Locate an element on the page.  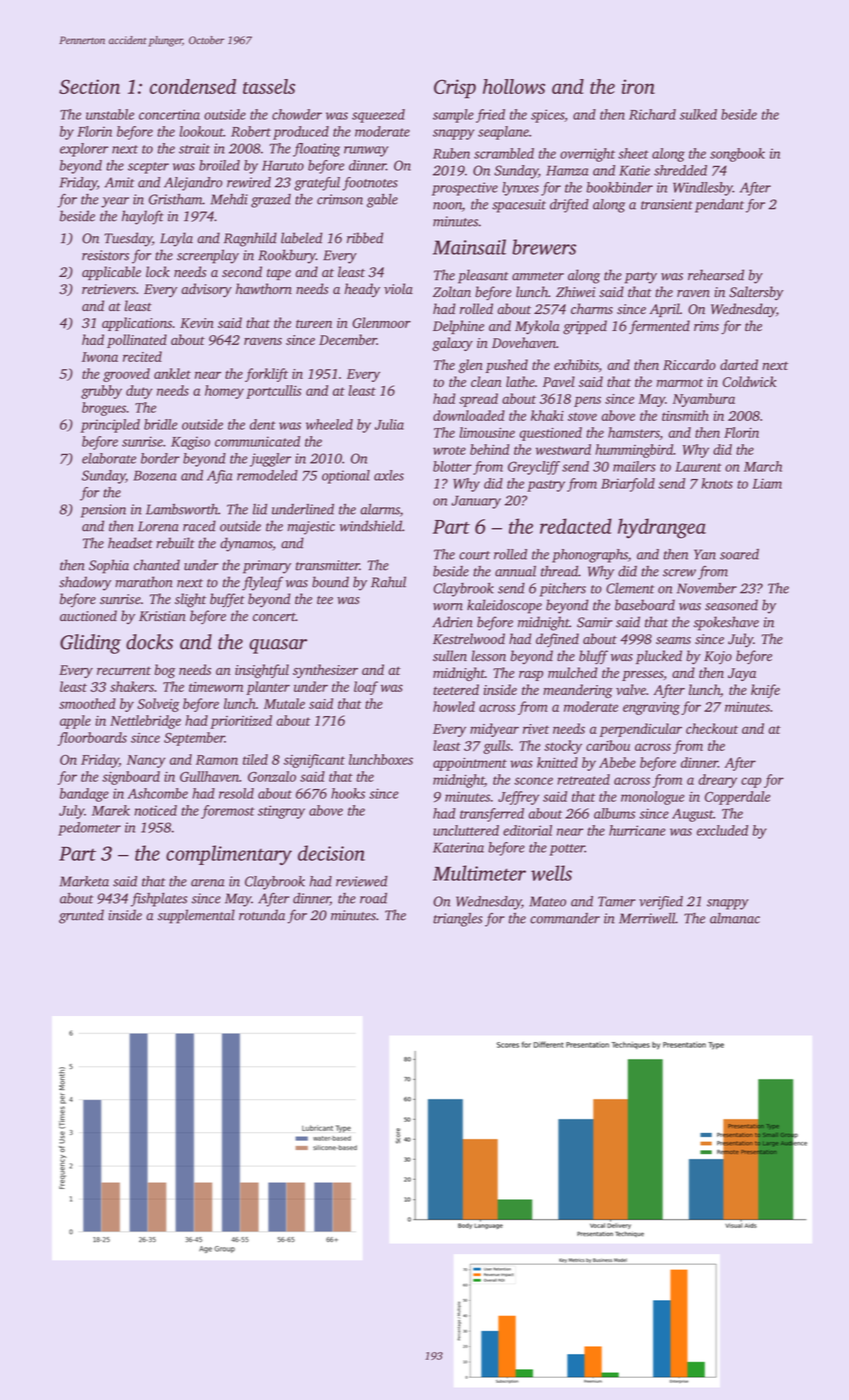
stingray is located at coordinates (281, 812).
